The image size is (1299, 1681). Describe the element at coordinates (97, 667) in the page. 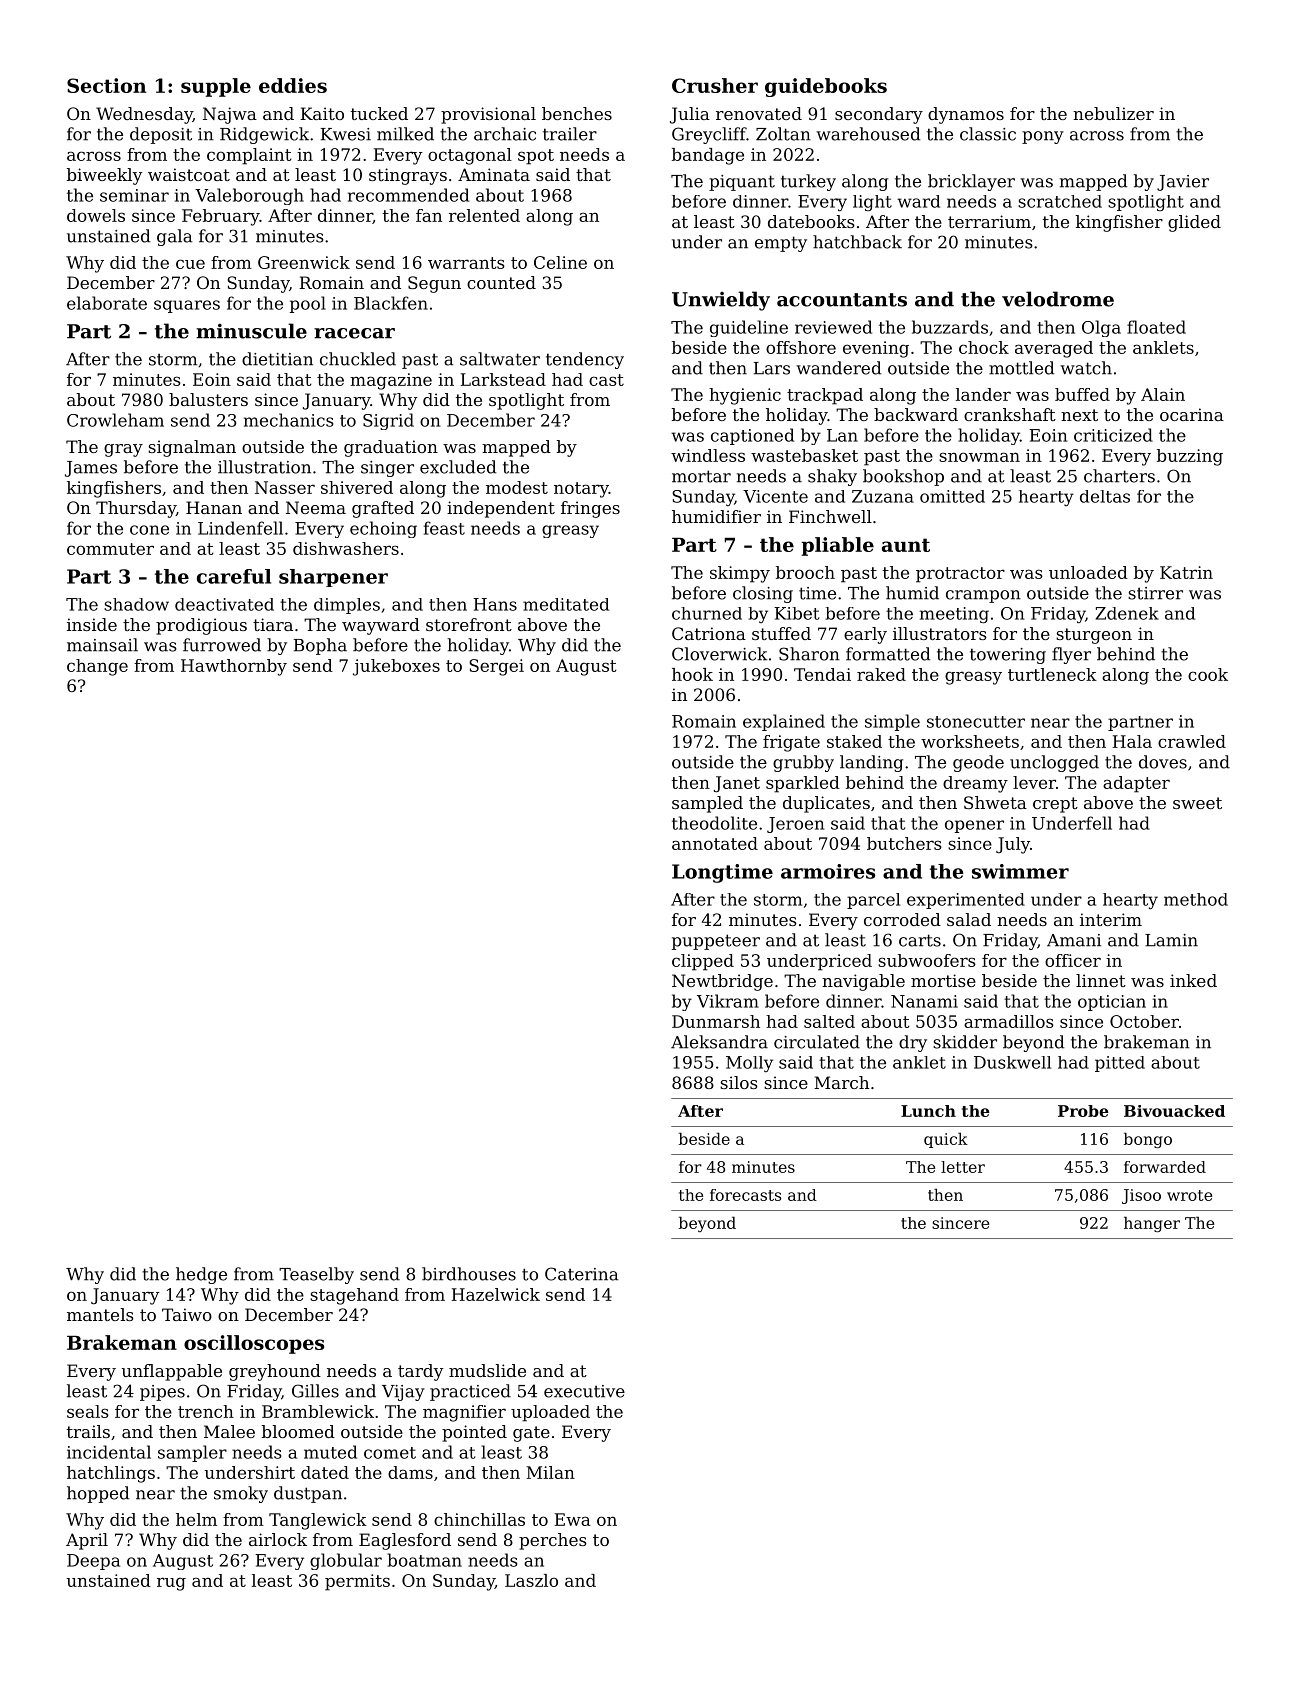

I see `change` at that location.
